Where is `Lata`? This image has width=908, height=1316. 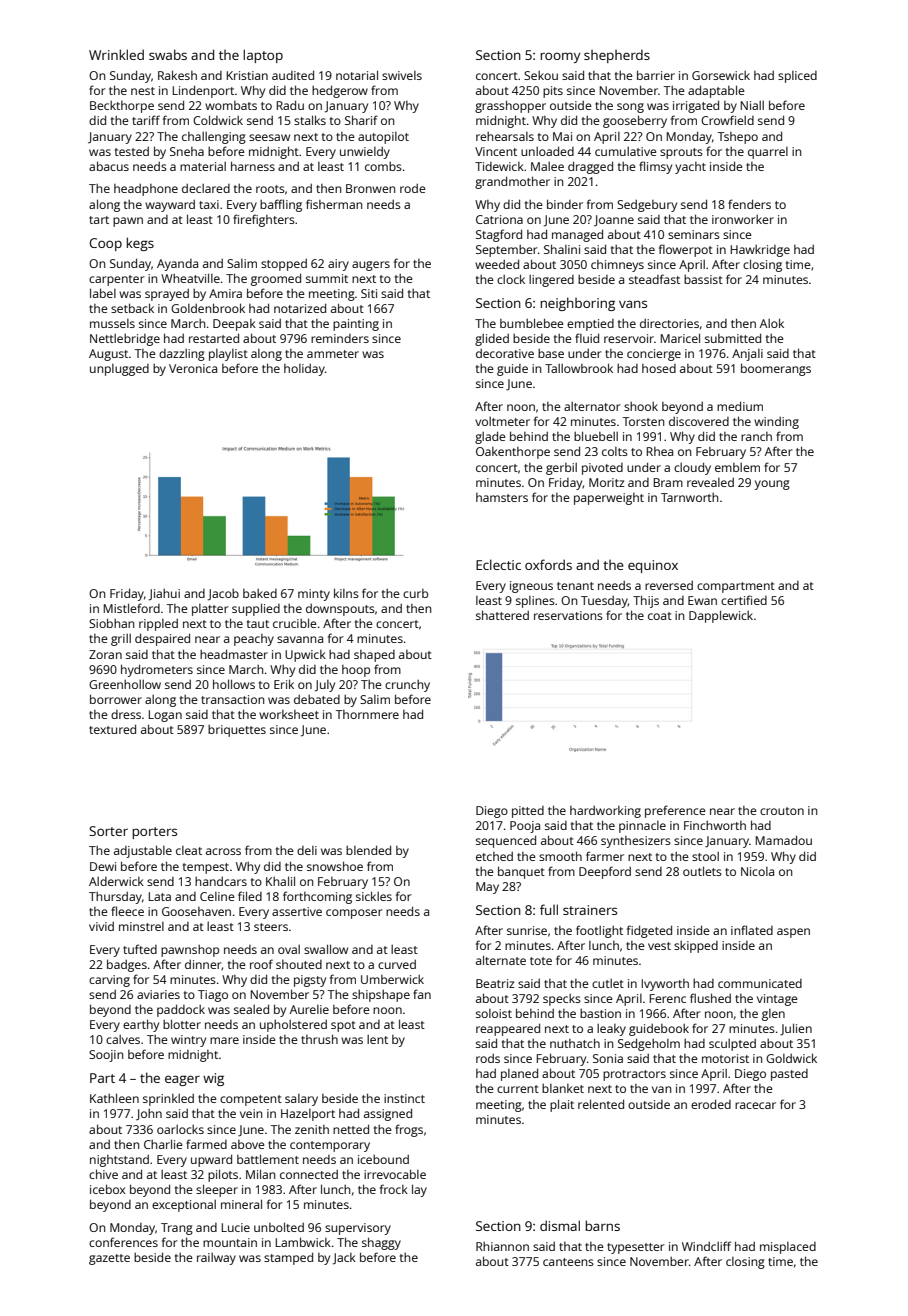
Lata is located at coordinates (160, 896).
